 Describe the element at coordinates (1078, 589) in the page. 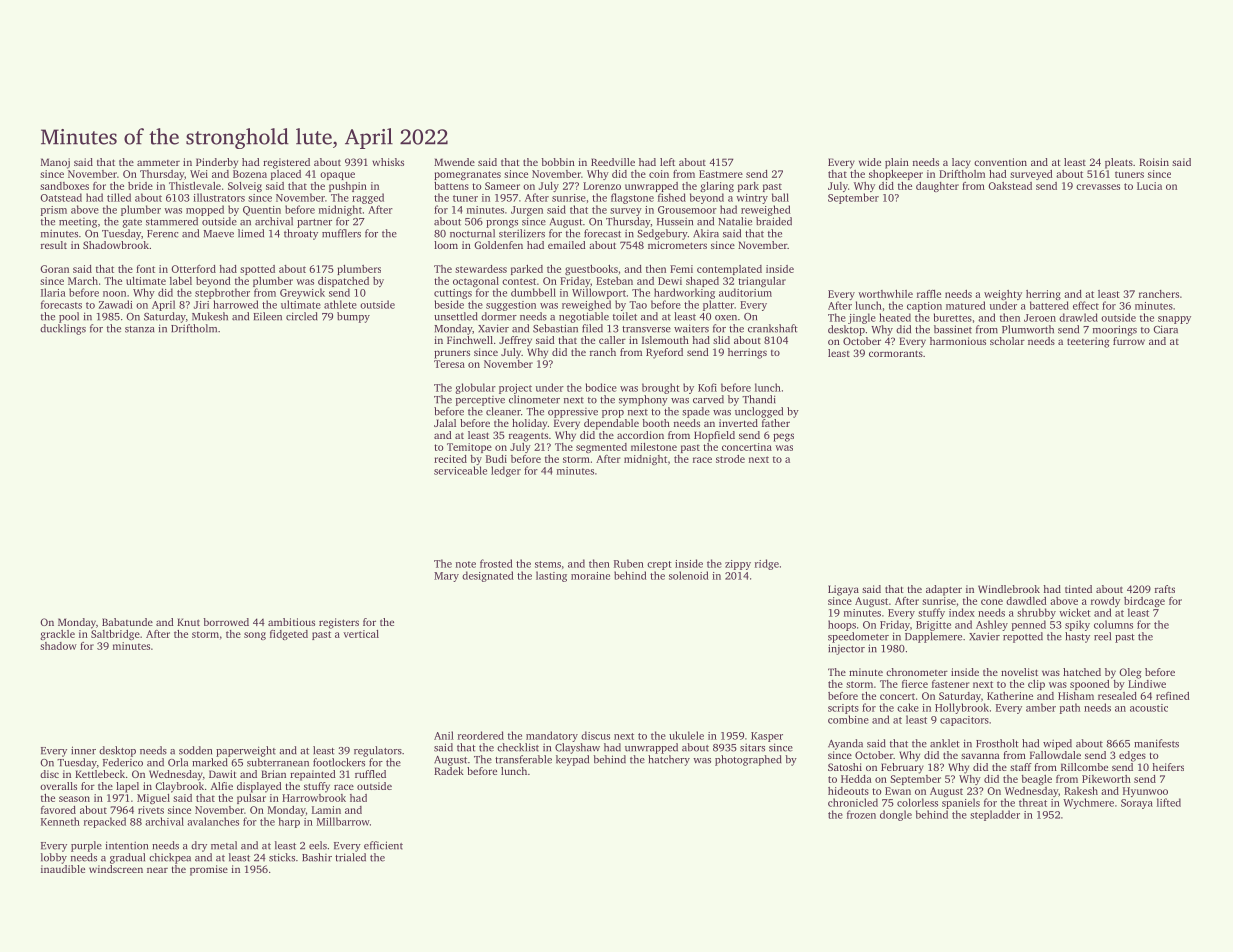

I see `tinted` at that location.
